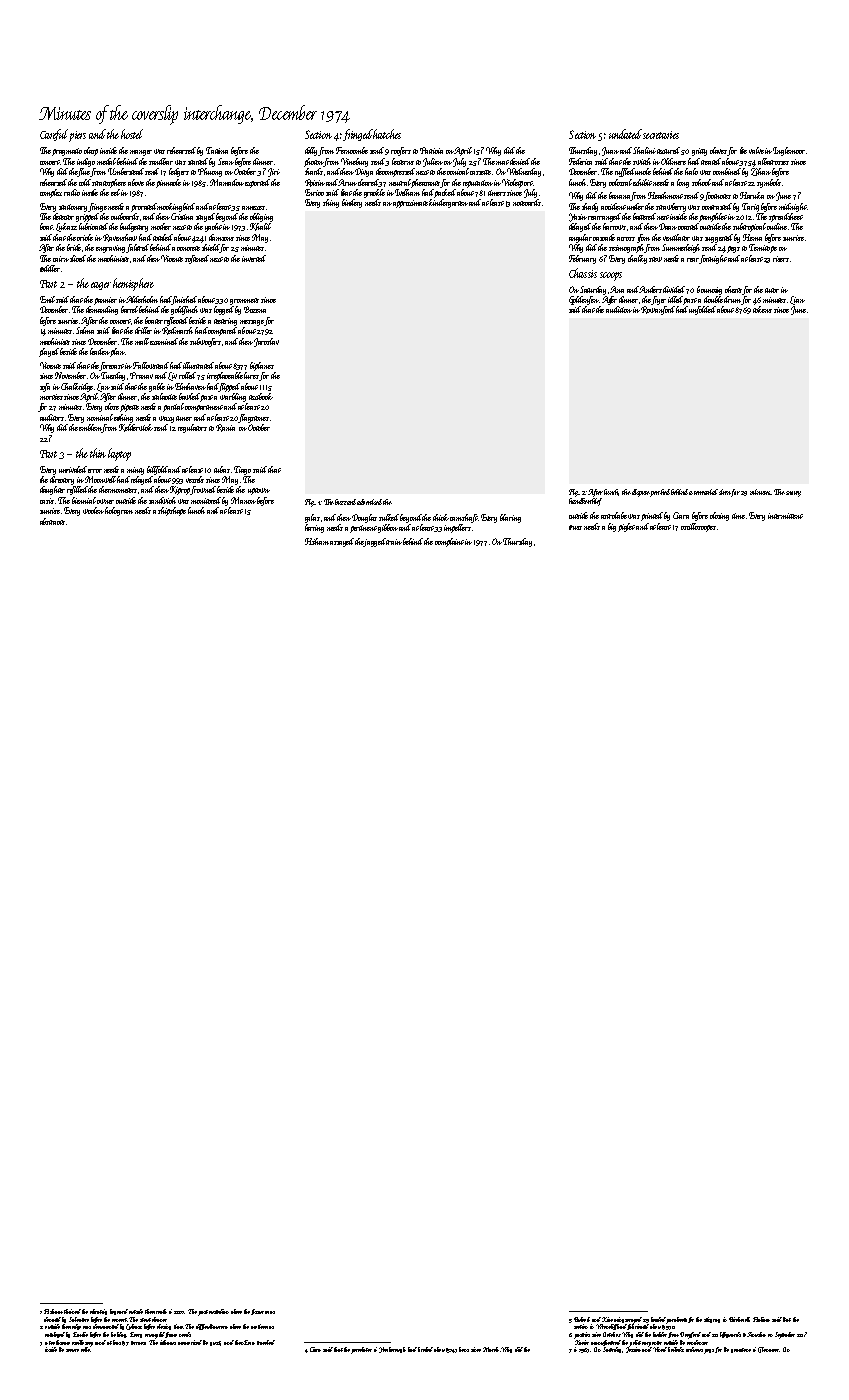  What do you see at coordinates (613, 1320) in the screenshot?
I see `Xiaoming` at bounding box center [613, 1320].
